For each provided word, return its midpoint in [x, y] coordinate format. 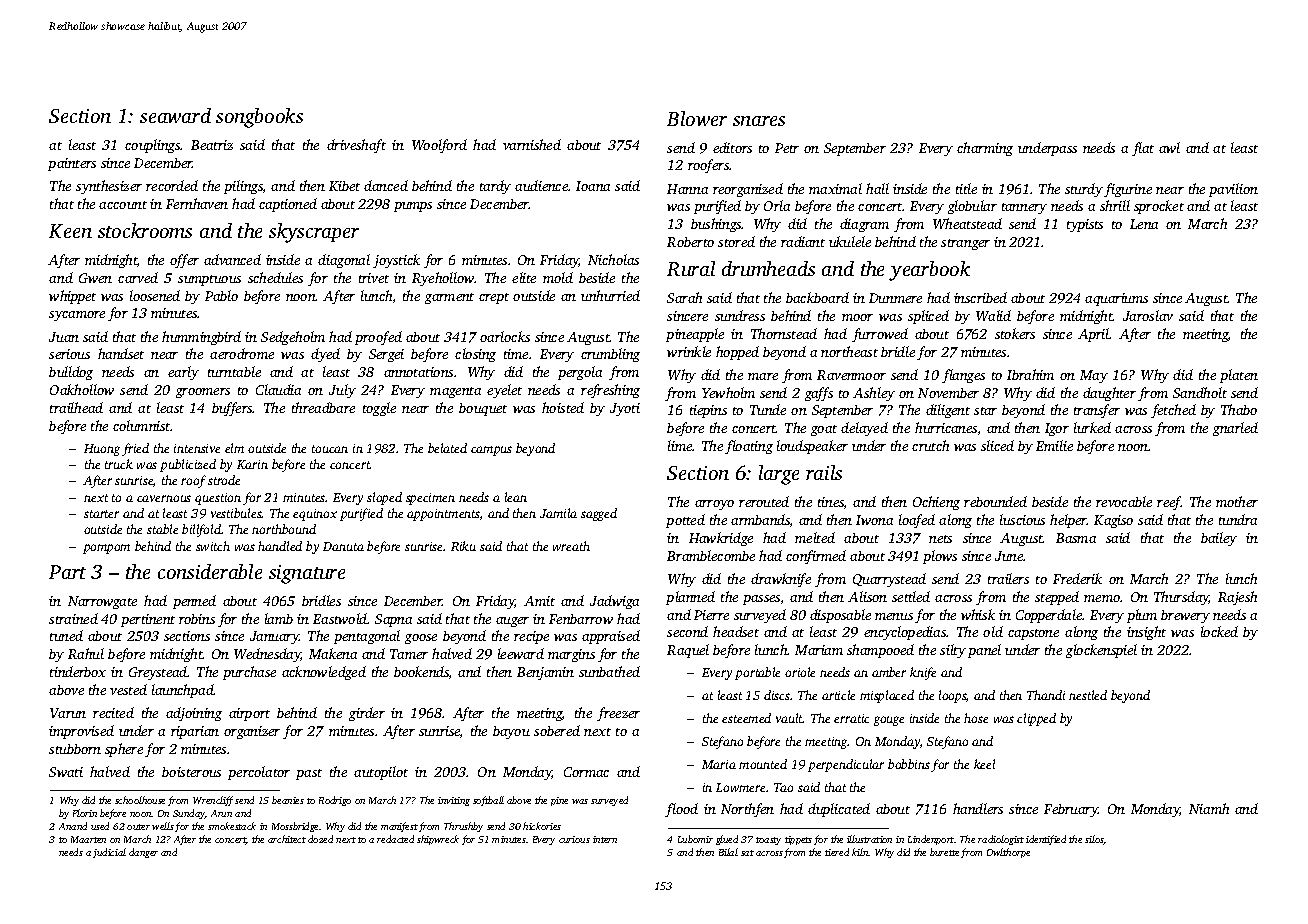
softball [488, 801]
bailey [1219, 539]
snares [759, 121]
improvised [81, 732]
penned [194, 602]
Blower [697, 118]
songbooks [259, 118]
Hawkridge [721, 539]
